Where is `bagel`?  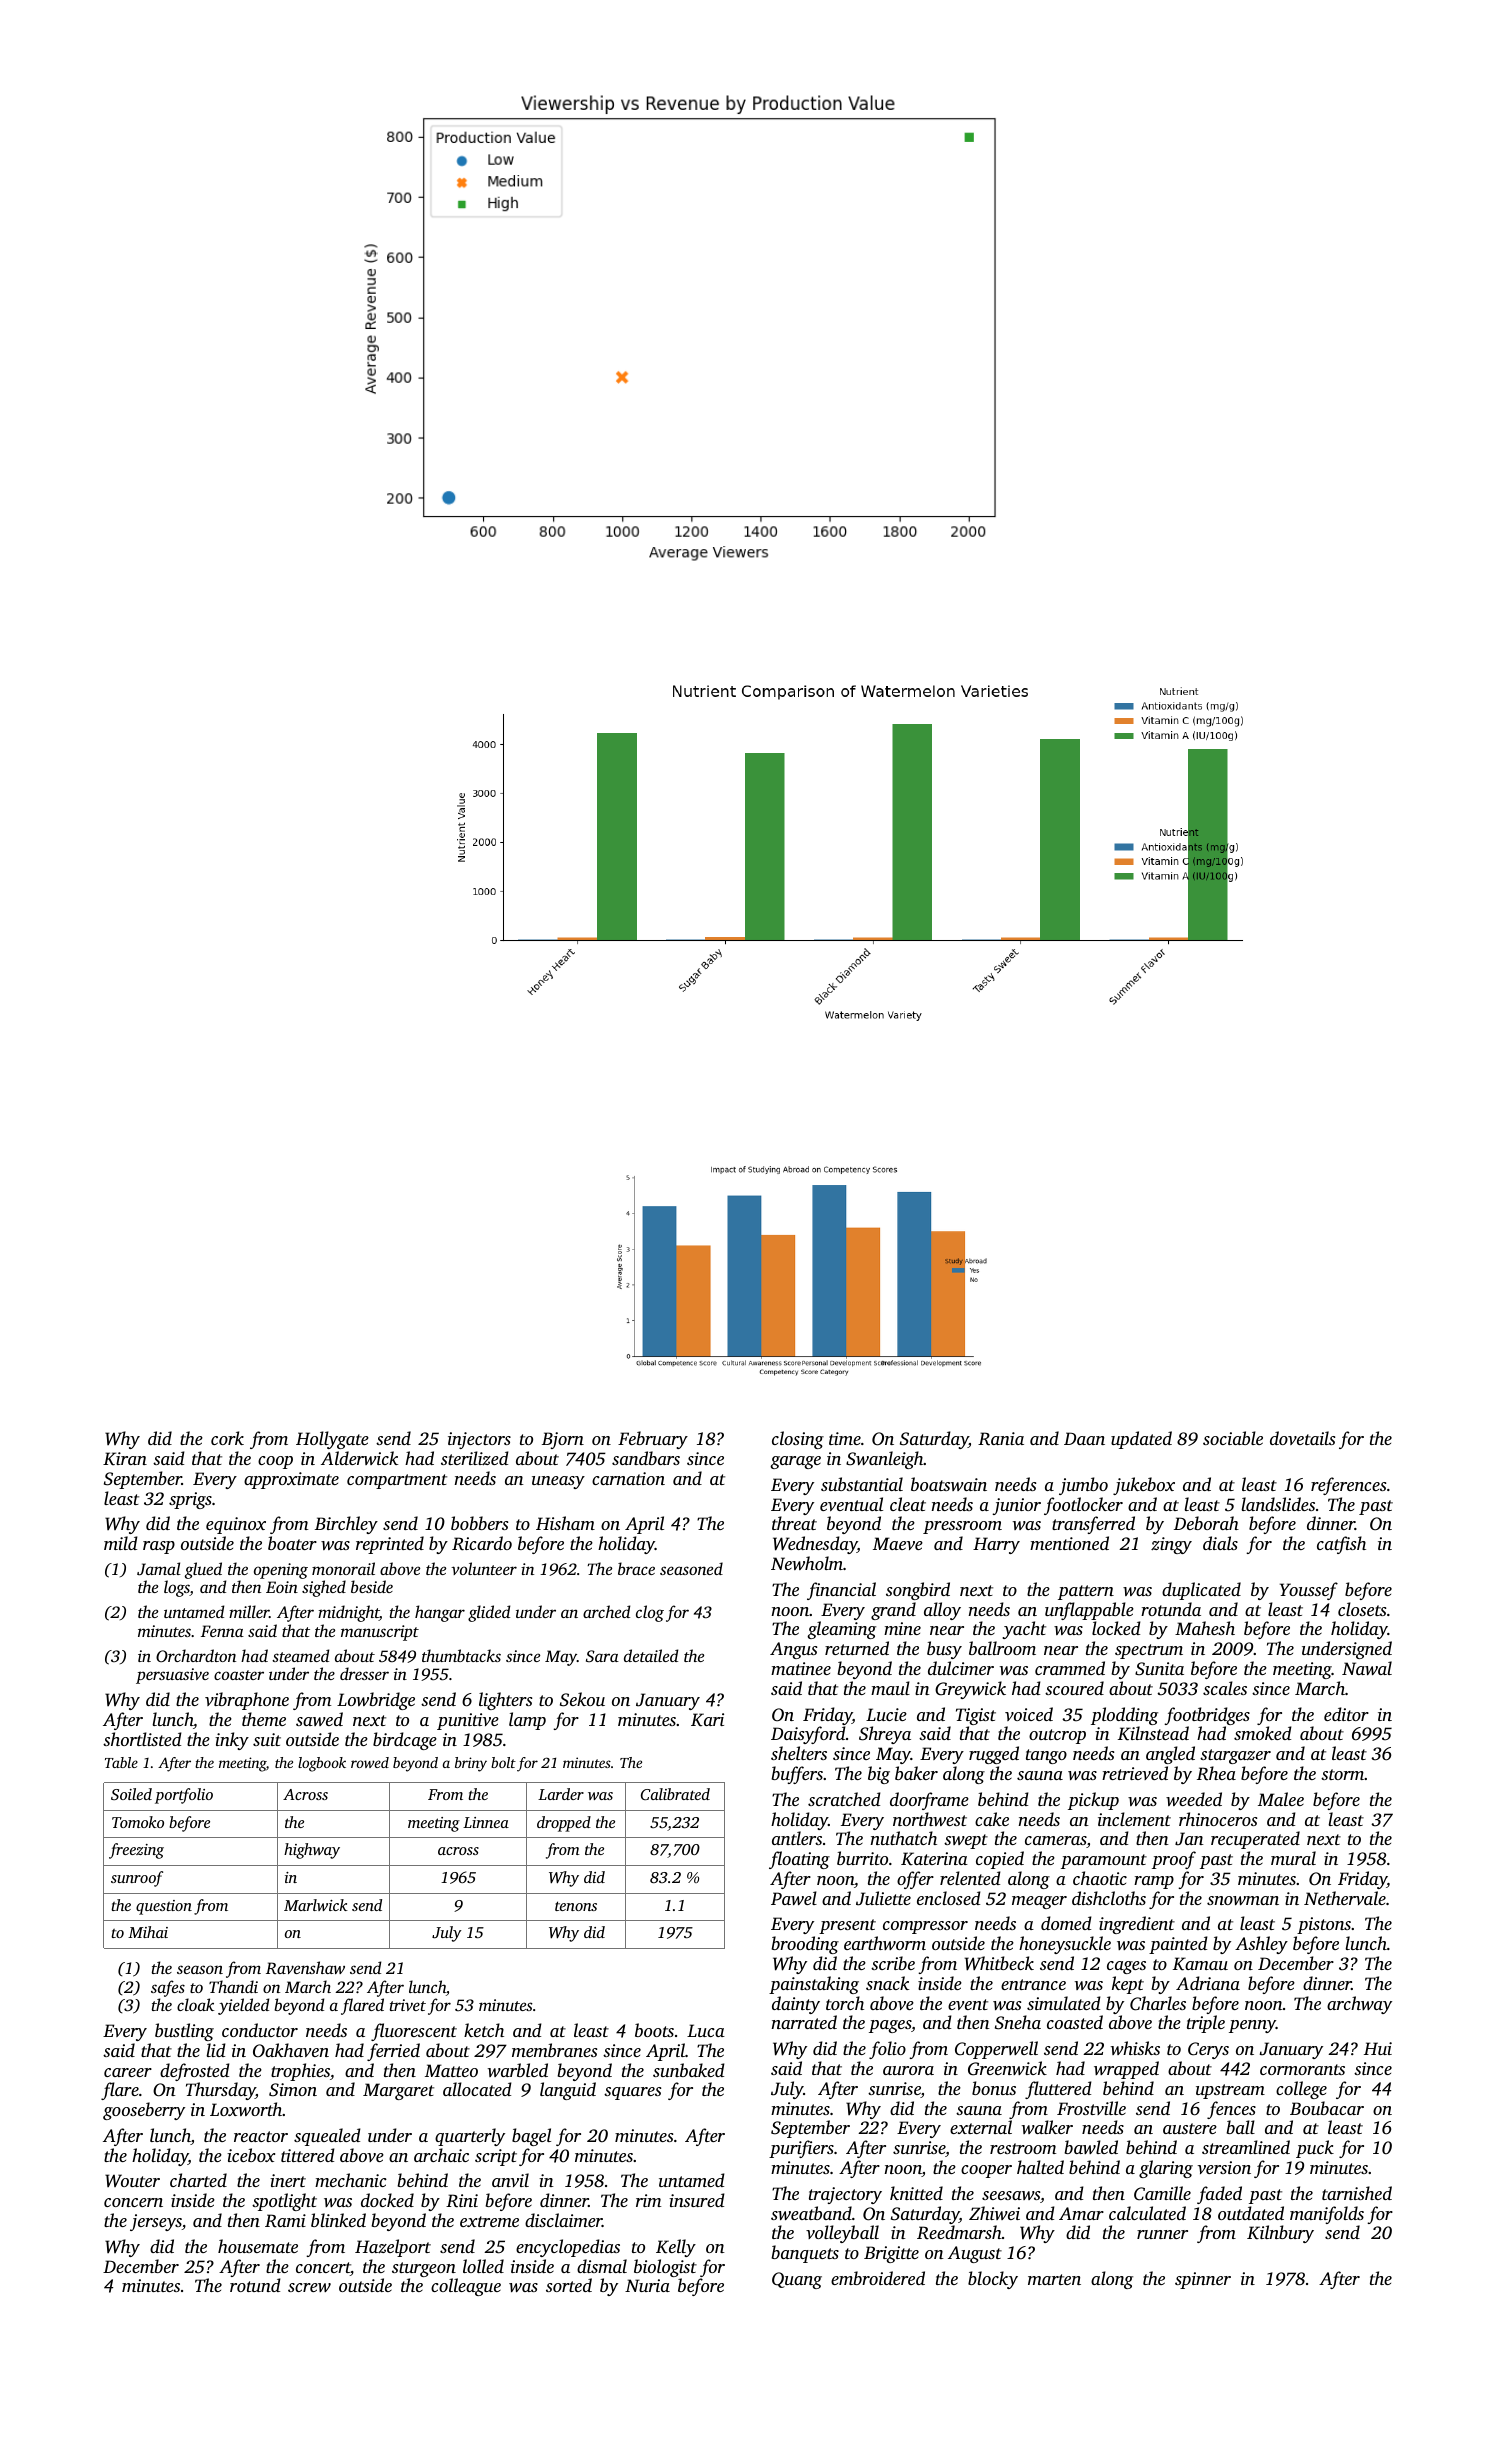
bagel is located at coordinates (531, 2137).
